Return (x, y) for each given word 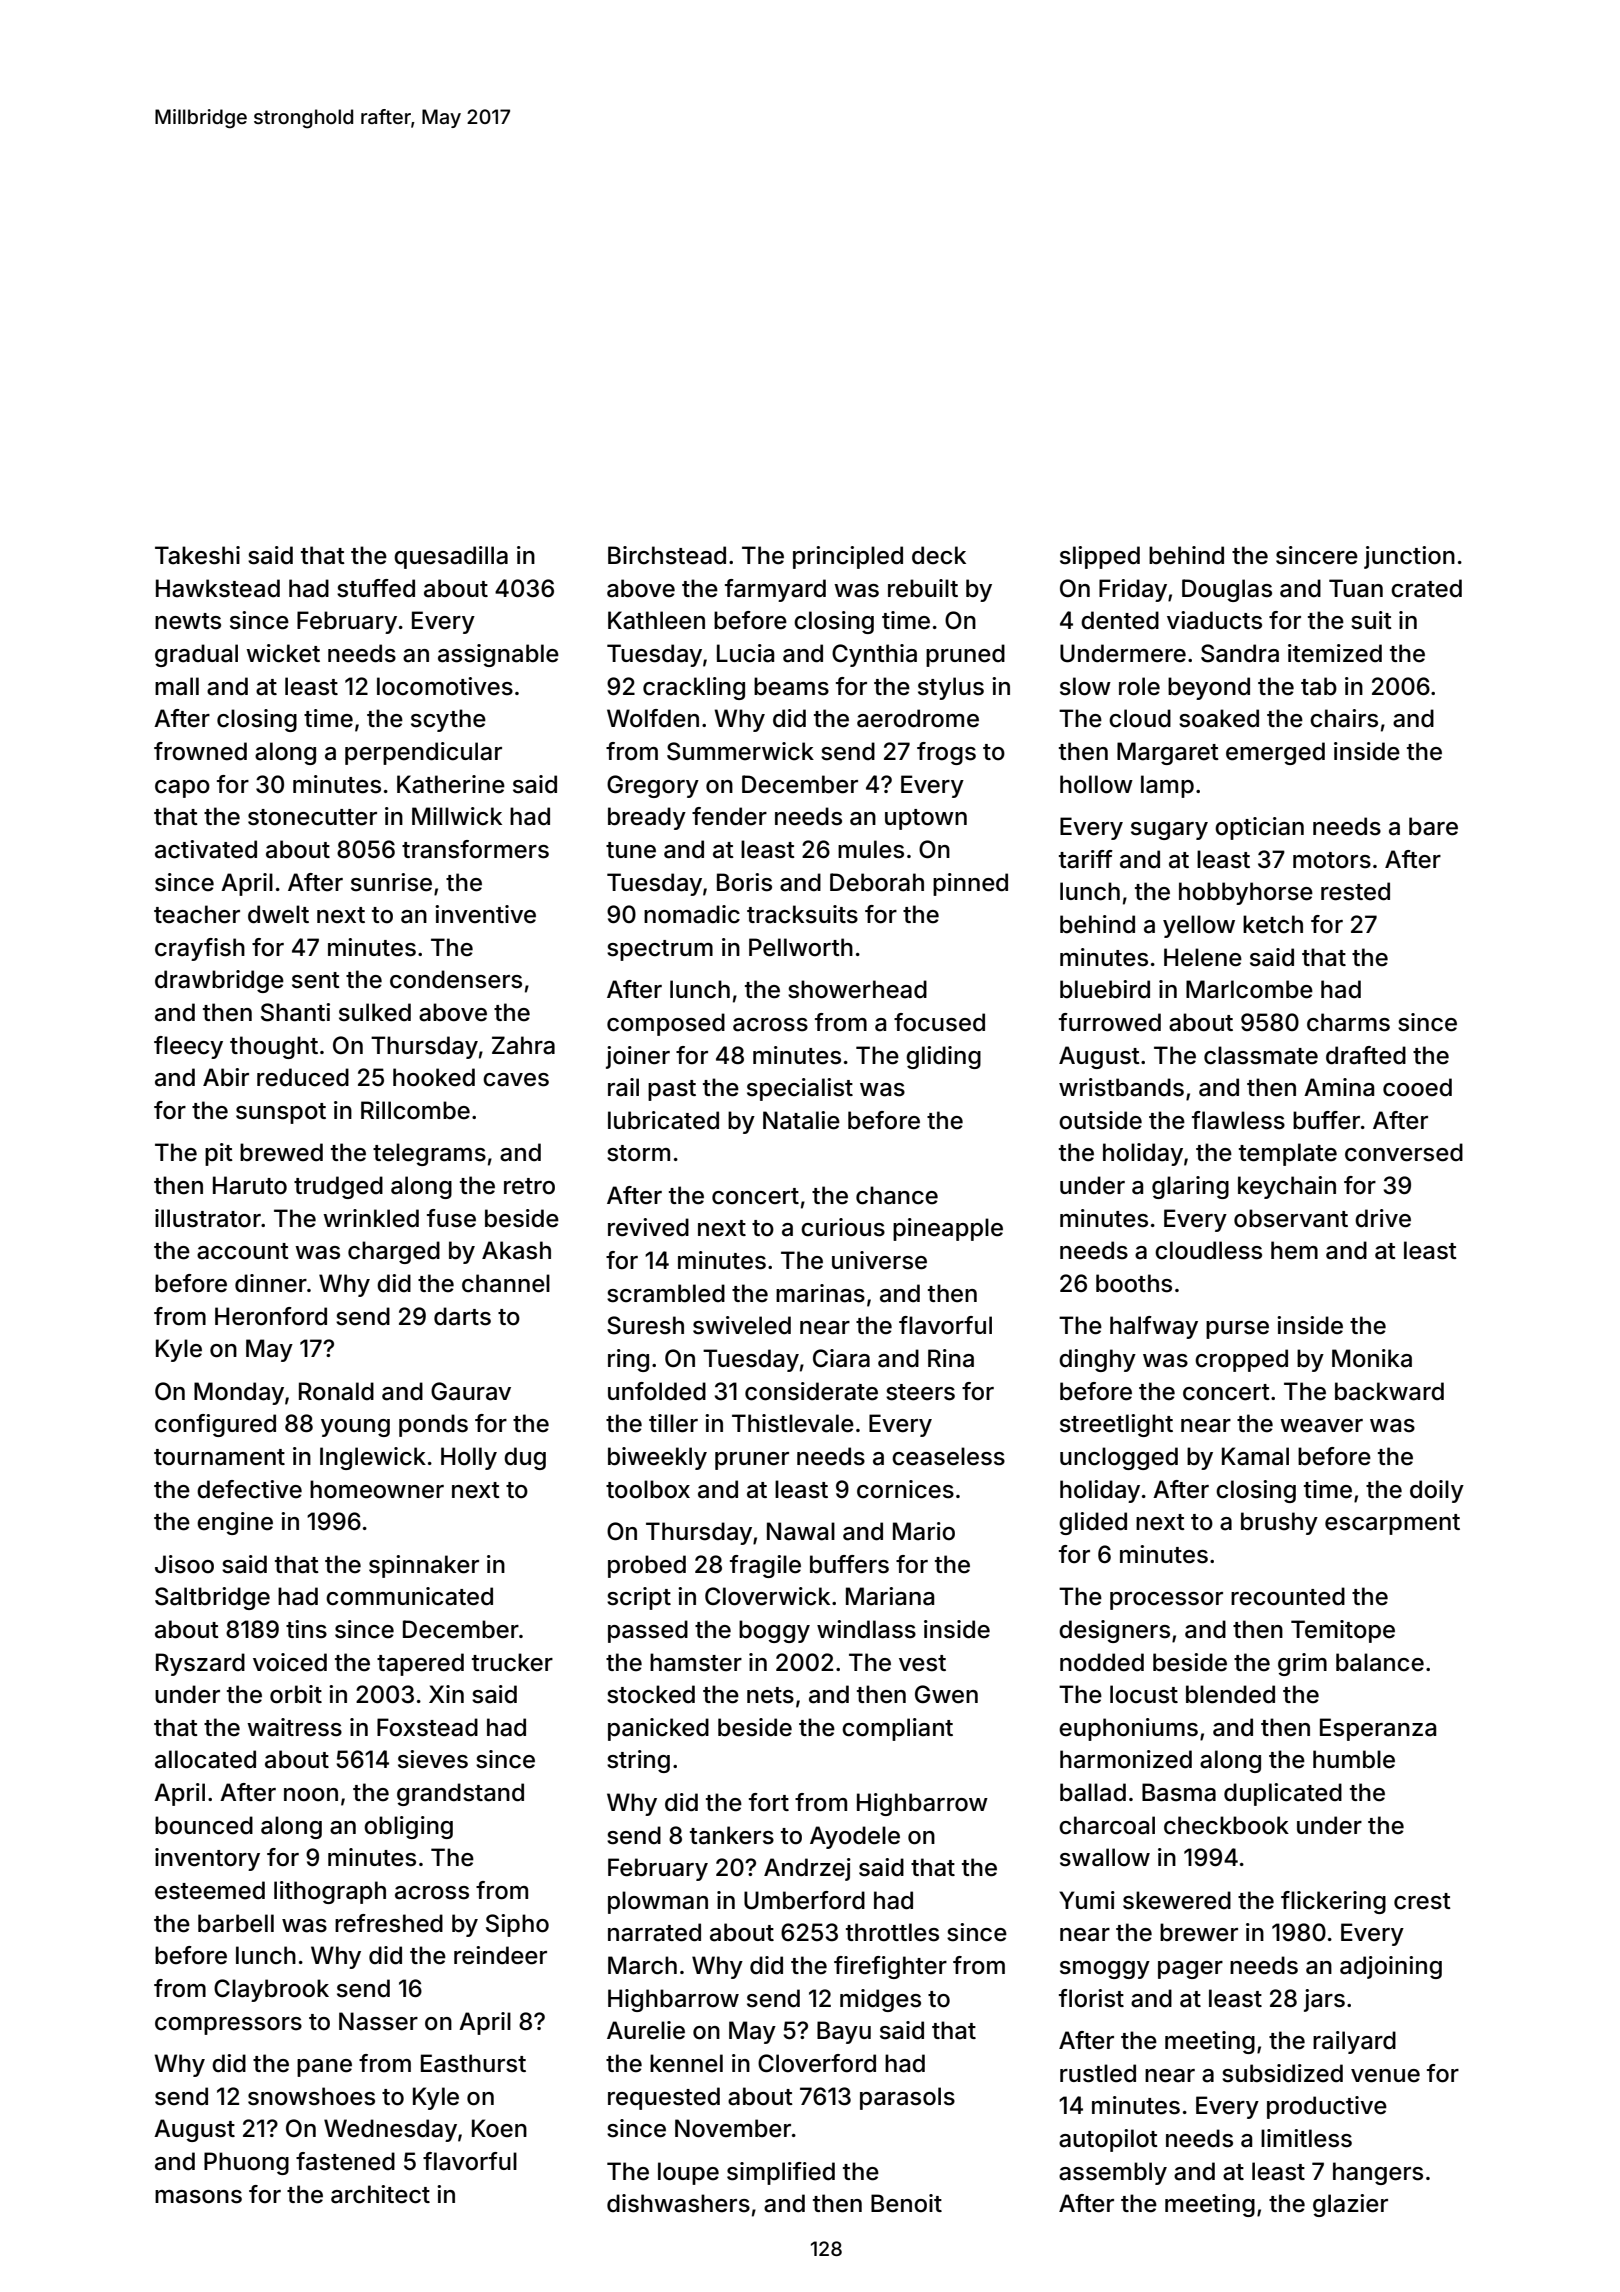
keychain (1287, 1187)
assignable (498, 655)
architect (380, 2194)
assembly (1113, 2173)
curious (843, 1227)
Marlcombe (1249, 989)
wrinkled (371, 1218)
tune (631, 850)
